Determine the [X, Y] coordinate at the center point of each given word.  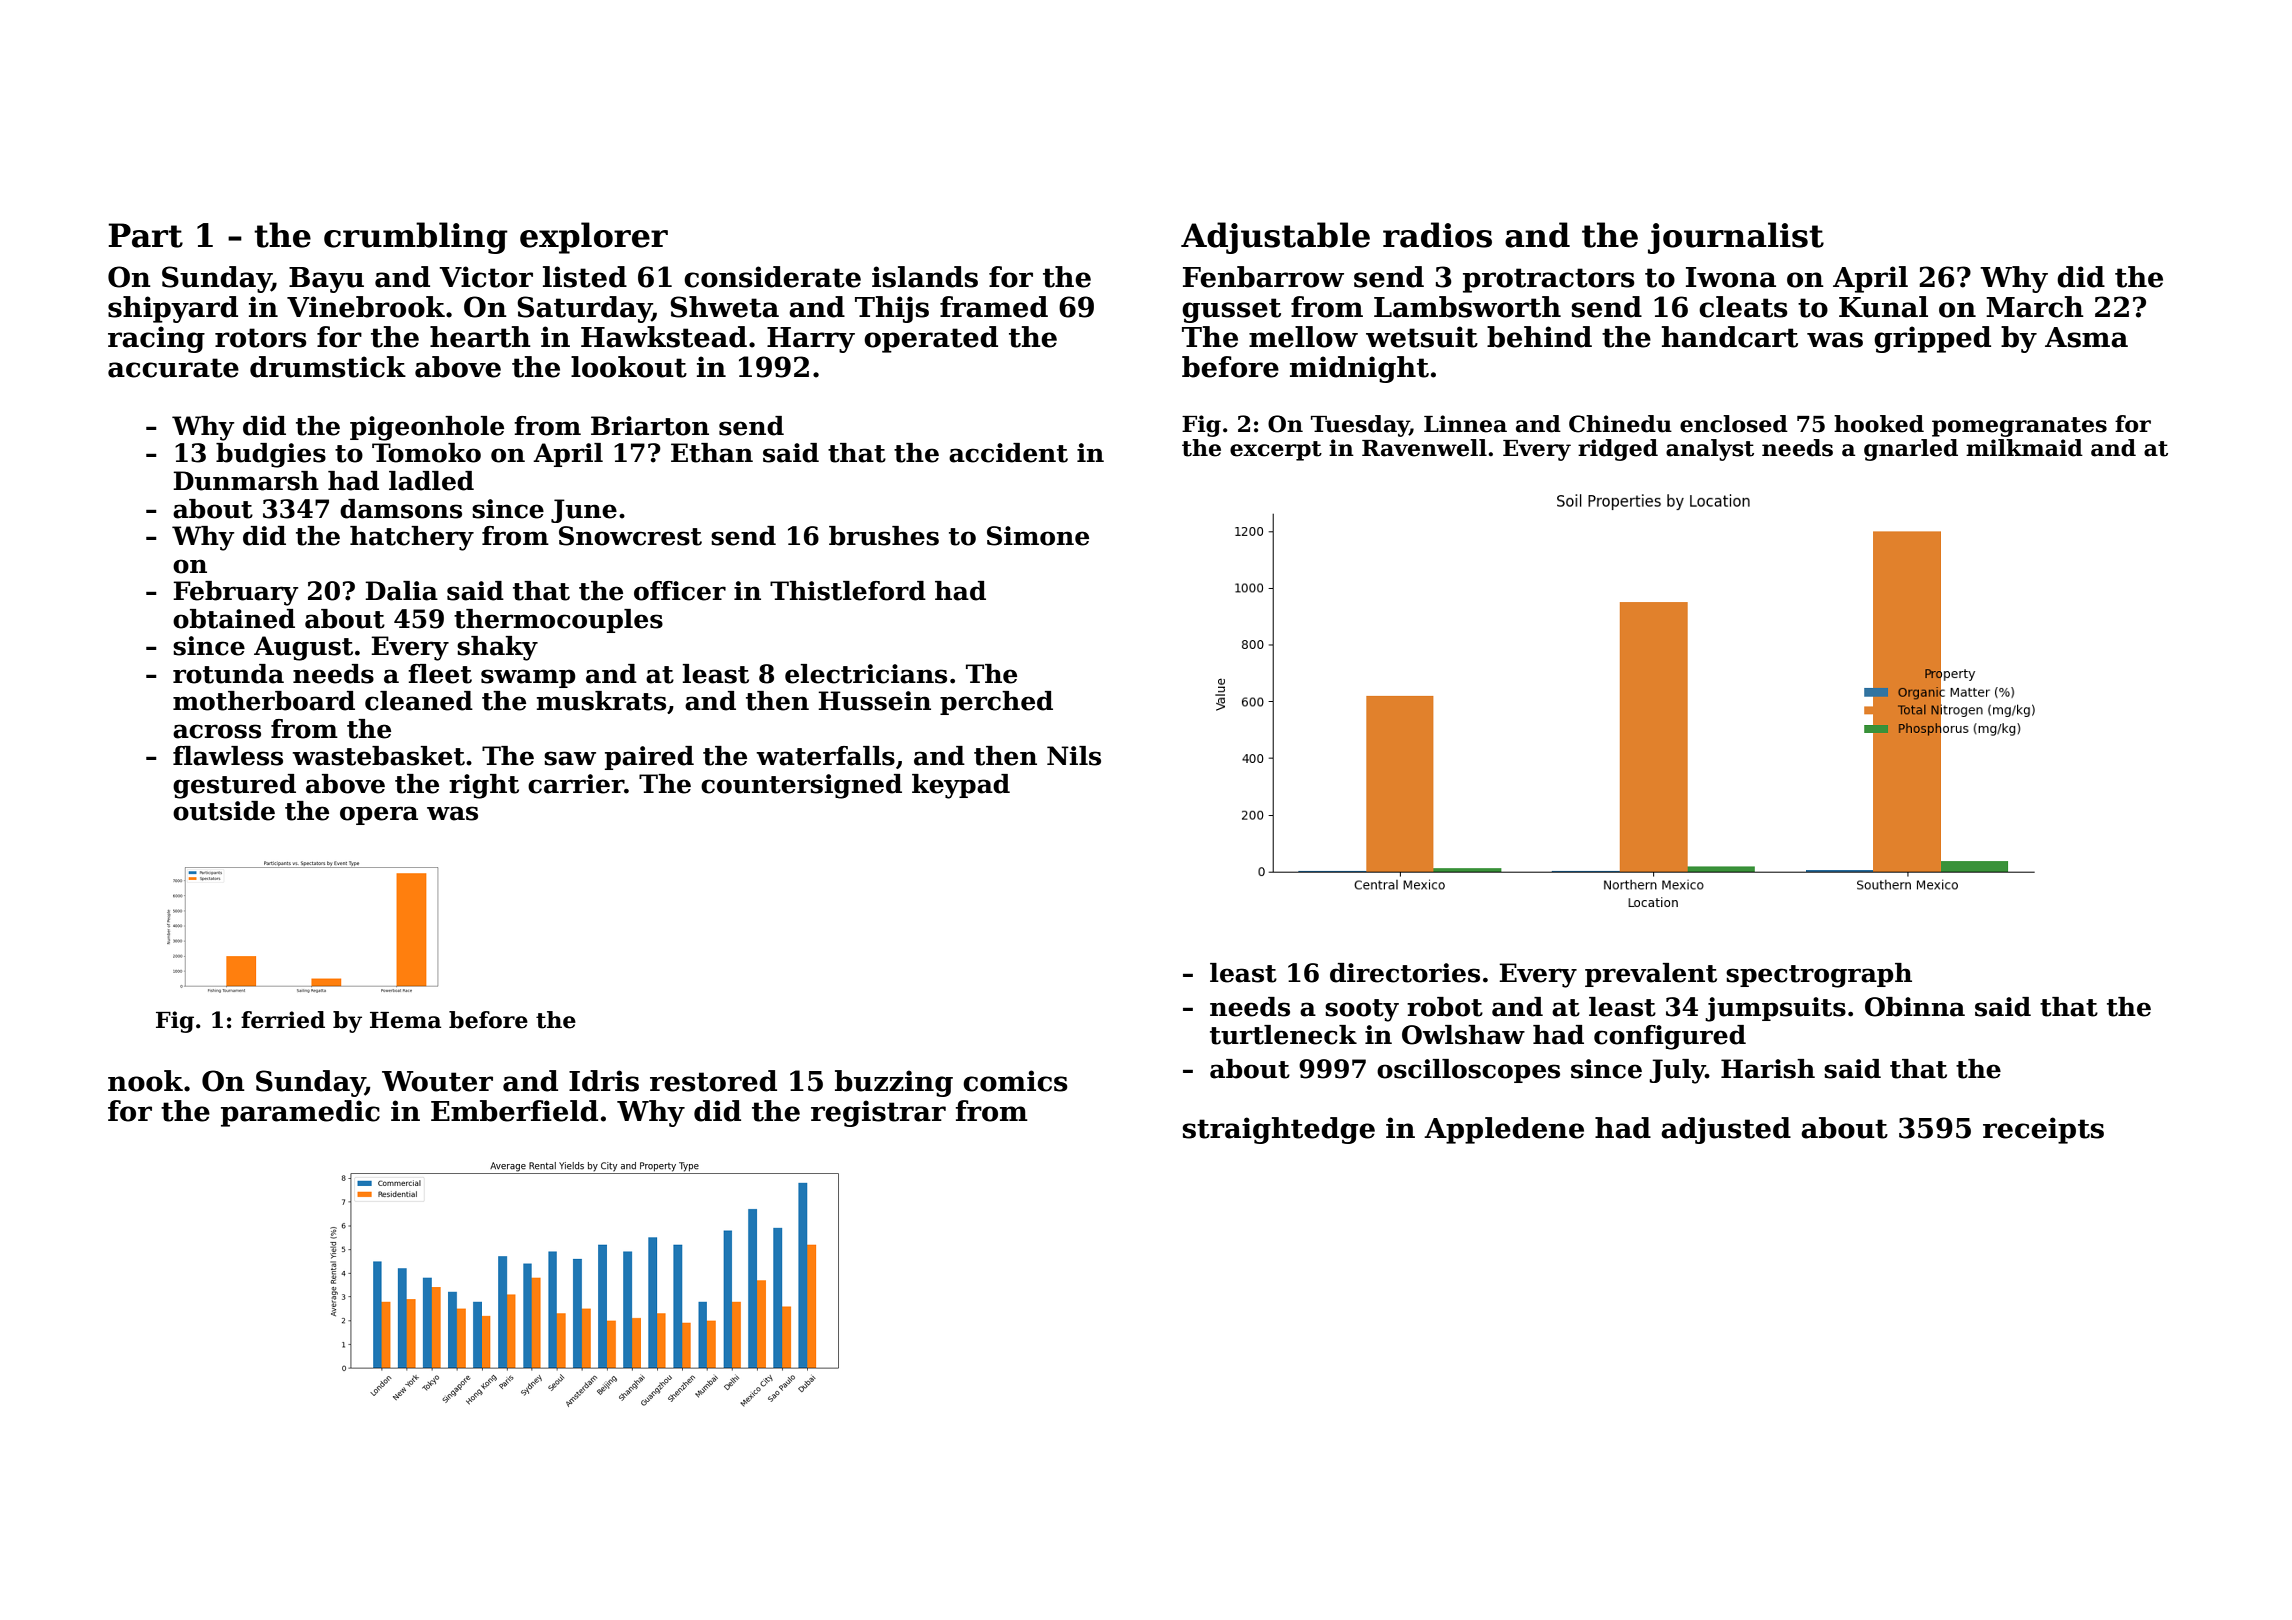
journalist [1736, 238]
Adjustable [1275, 238]
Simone [1038, 536]
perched [996, 703]
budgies [271, 455]
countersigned [801, 786]
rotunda [228, 674]
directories [1405, 973]
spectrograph [1819, 975]
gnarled [1911, 450]
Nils [1074, 756]
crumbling [416, 238]
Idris [604, 1081]
